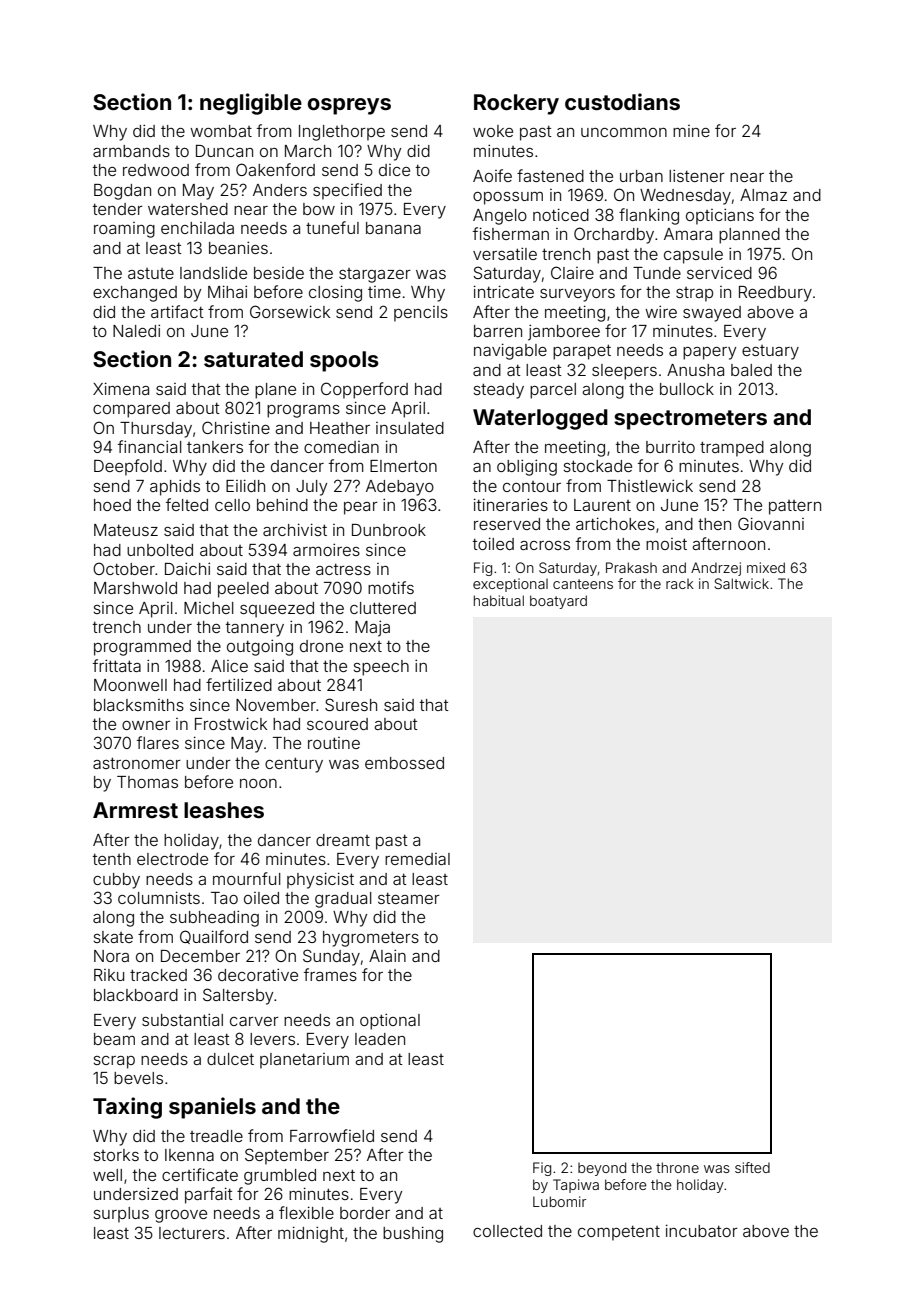  What do you see at coordinates (224, 810) in the image?
I see `leashes` at bounding box center [224, 810].
